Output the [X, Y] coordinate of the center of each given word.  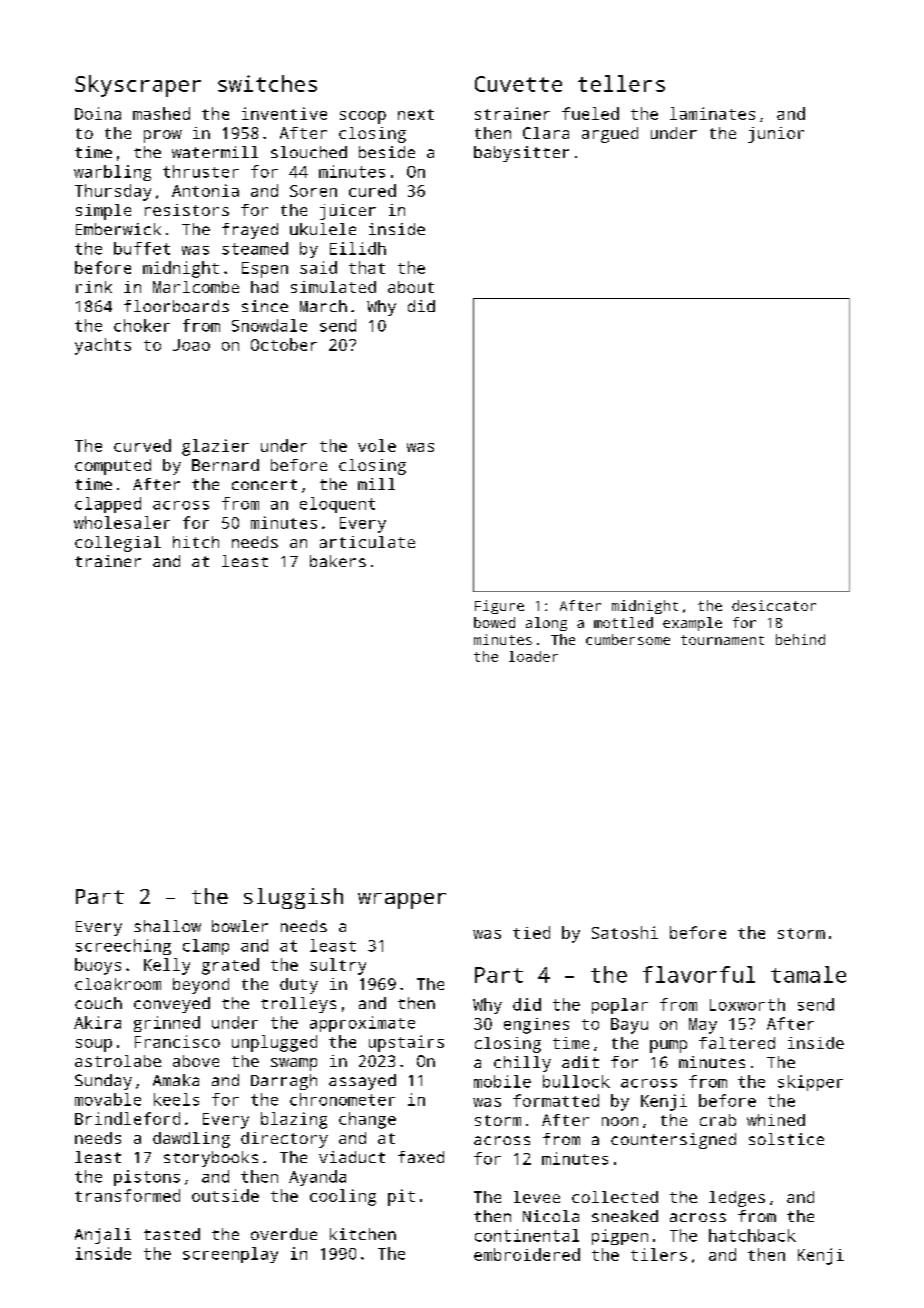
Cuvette [518, 84]
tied [531, 932]
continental [527, 1235]
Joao [191, 345]
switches [267, 83]
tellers [621, 83]
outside [225, 1195]
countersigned [673, 1141]
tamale [808, 974]
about [411, 287]
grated [230, 966]
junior [776, 135]
